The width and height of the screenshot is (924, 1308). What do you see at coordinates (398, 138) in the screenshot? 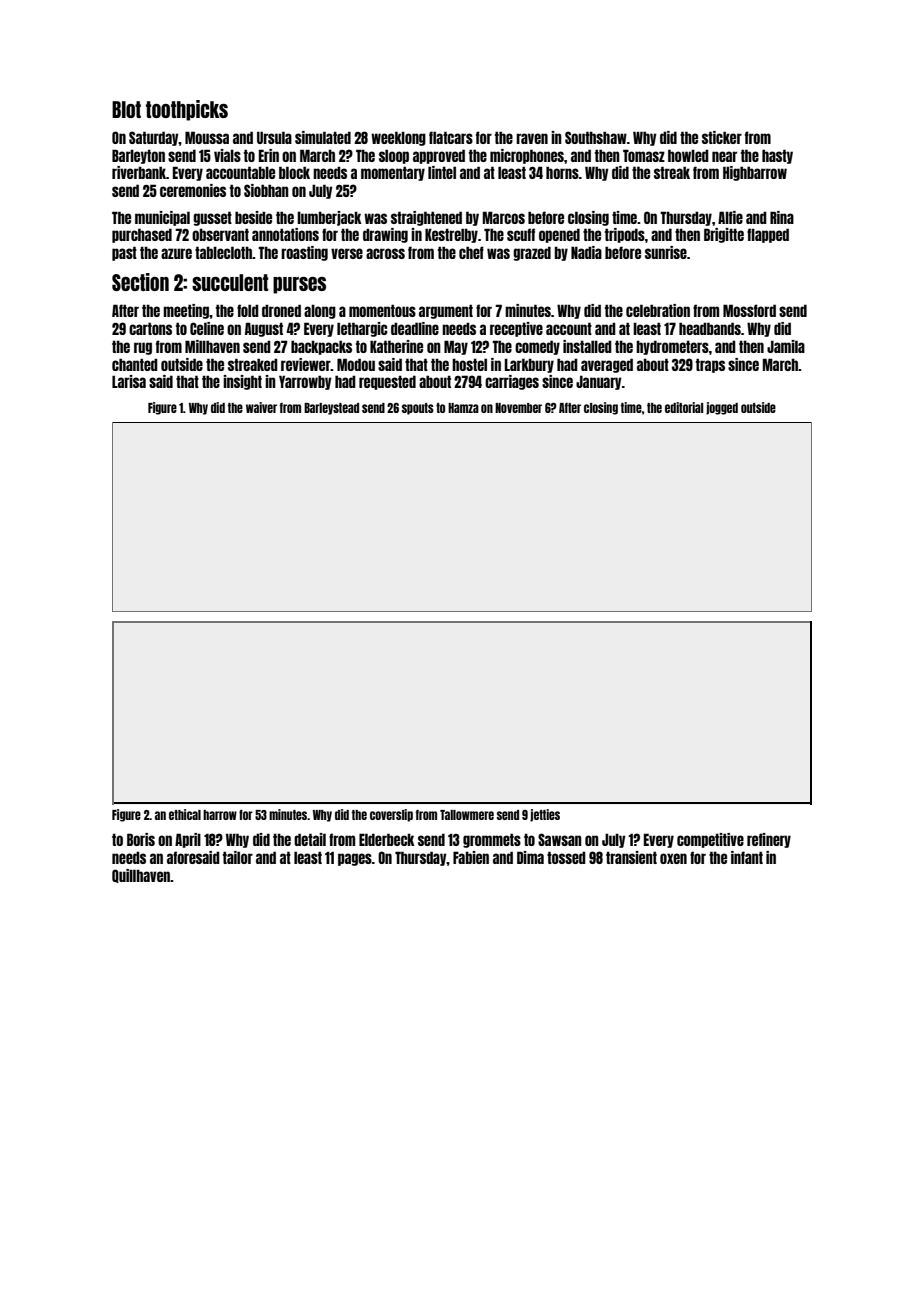
I see `weeklong` at bounding box center [398, 138].
